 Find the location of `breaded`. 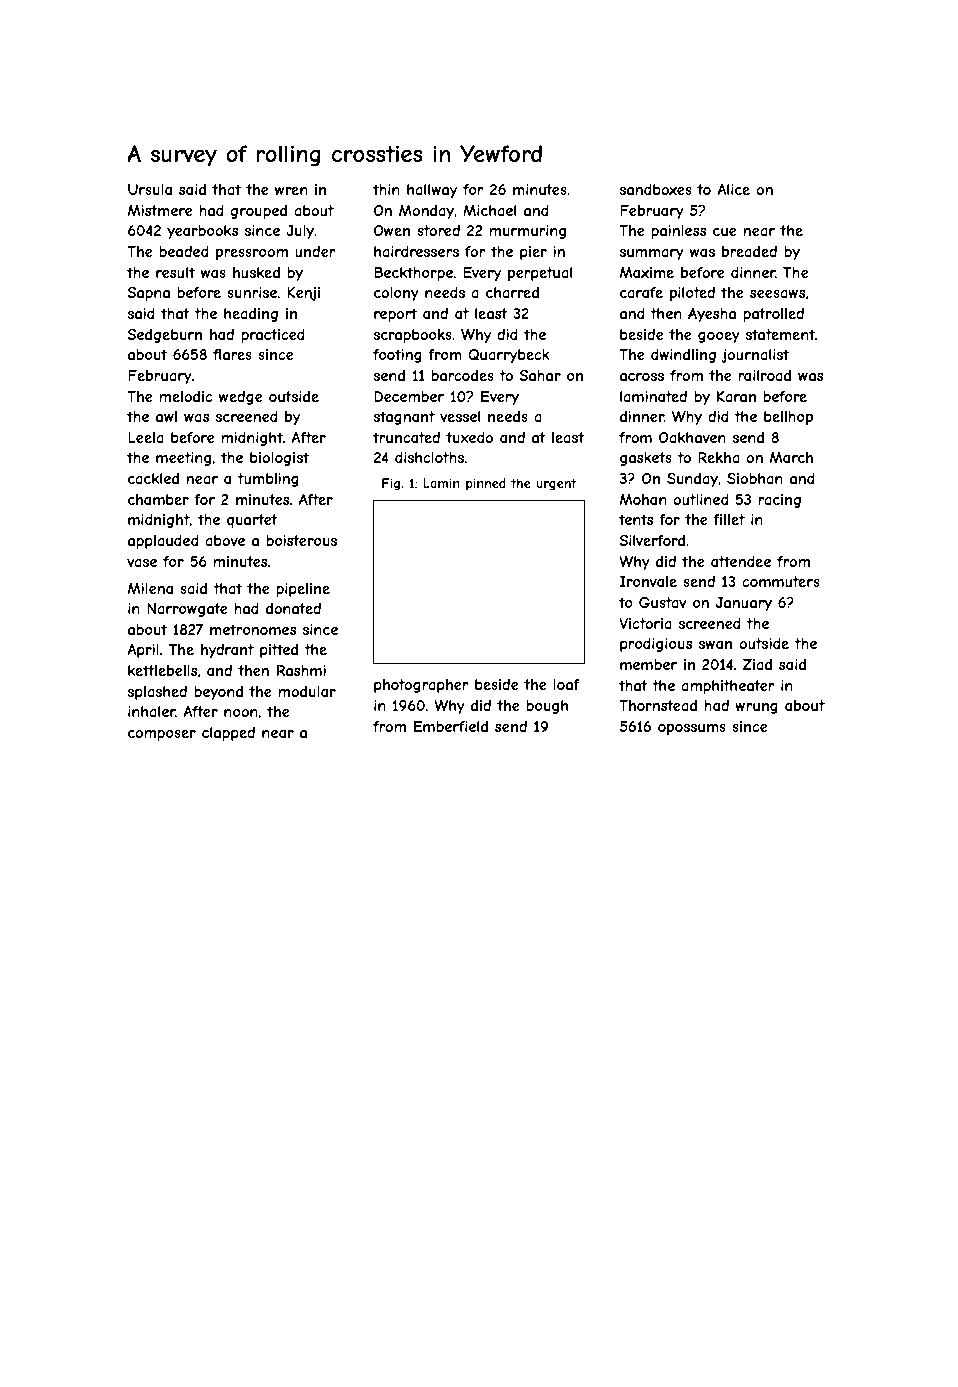

breaded is located at coordinates (749, 251).
